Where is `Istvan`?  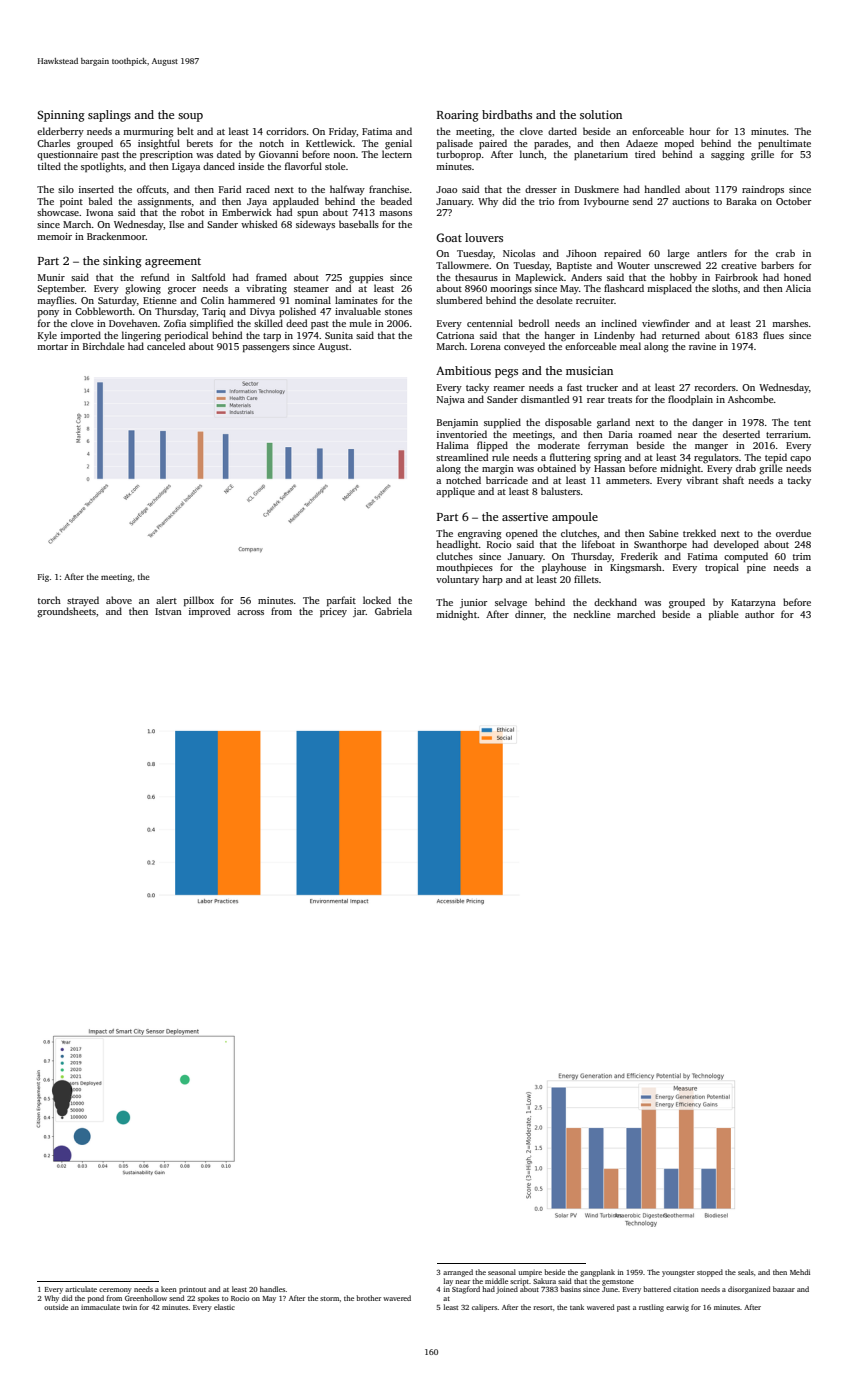
Istvan is located at coordinates (168, 611).
